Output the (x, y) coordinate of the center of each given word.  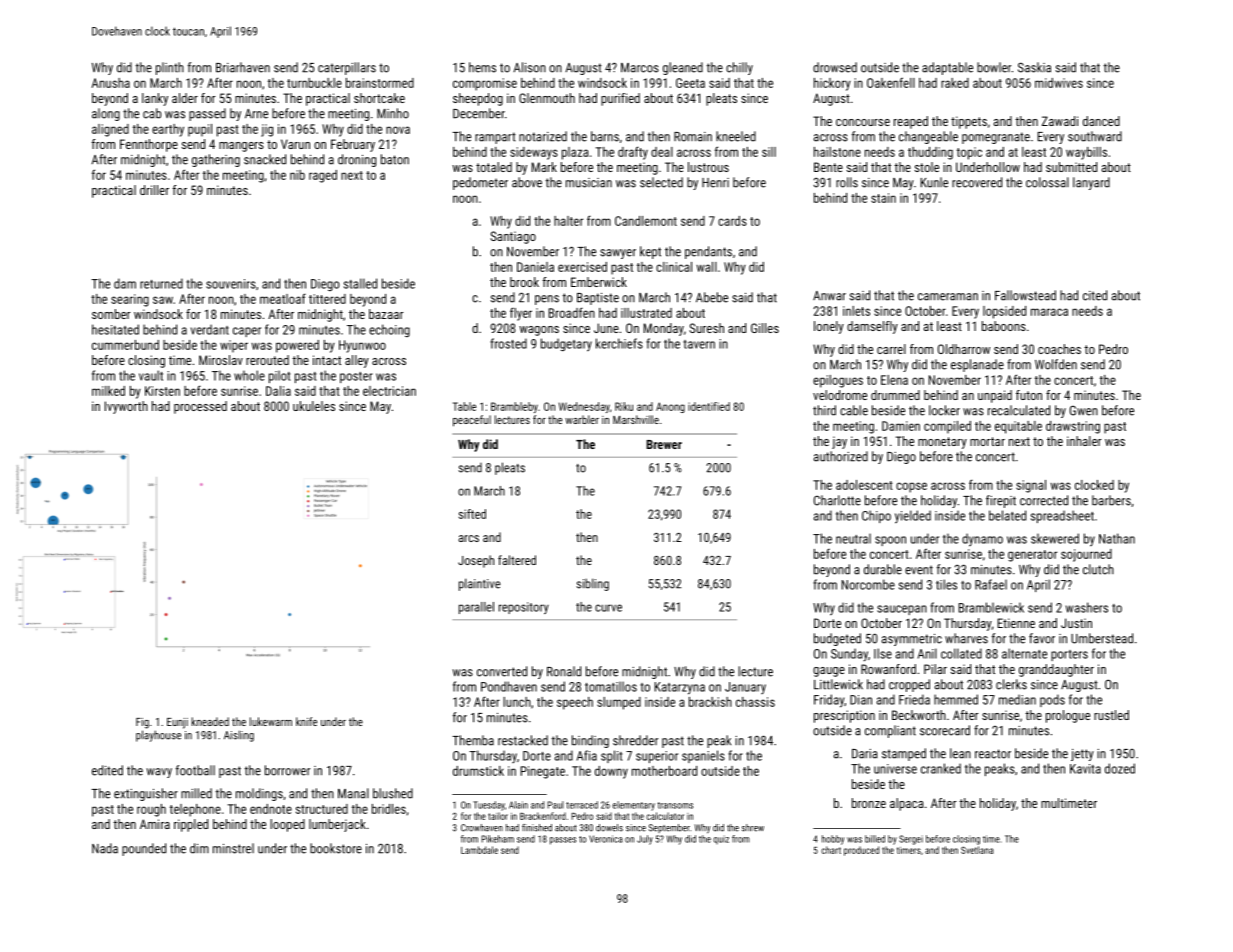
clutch (1098, 569)
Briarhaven (243, 67)
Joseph (476, 561)
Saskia (1034, 67)
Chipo (876, 516)
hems (482, 67)
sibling (592, 584)
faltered (517, 560)
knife (306, 721)
